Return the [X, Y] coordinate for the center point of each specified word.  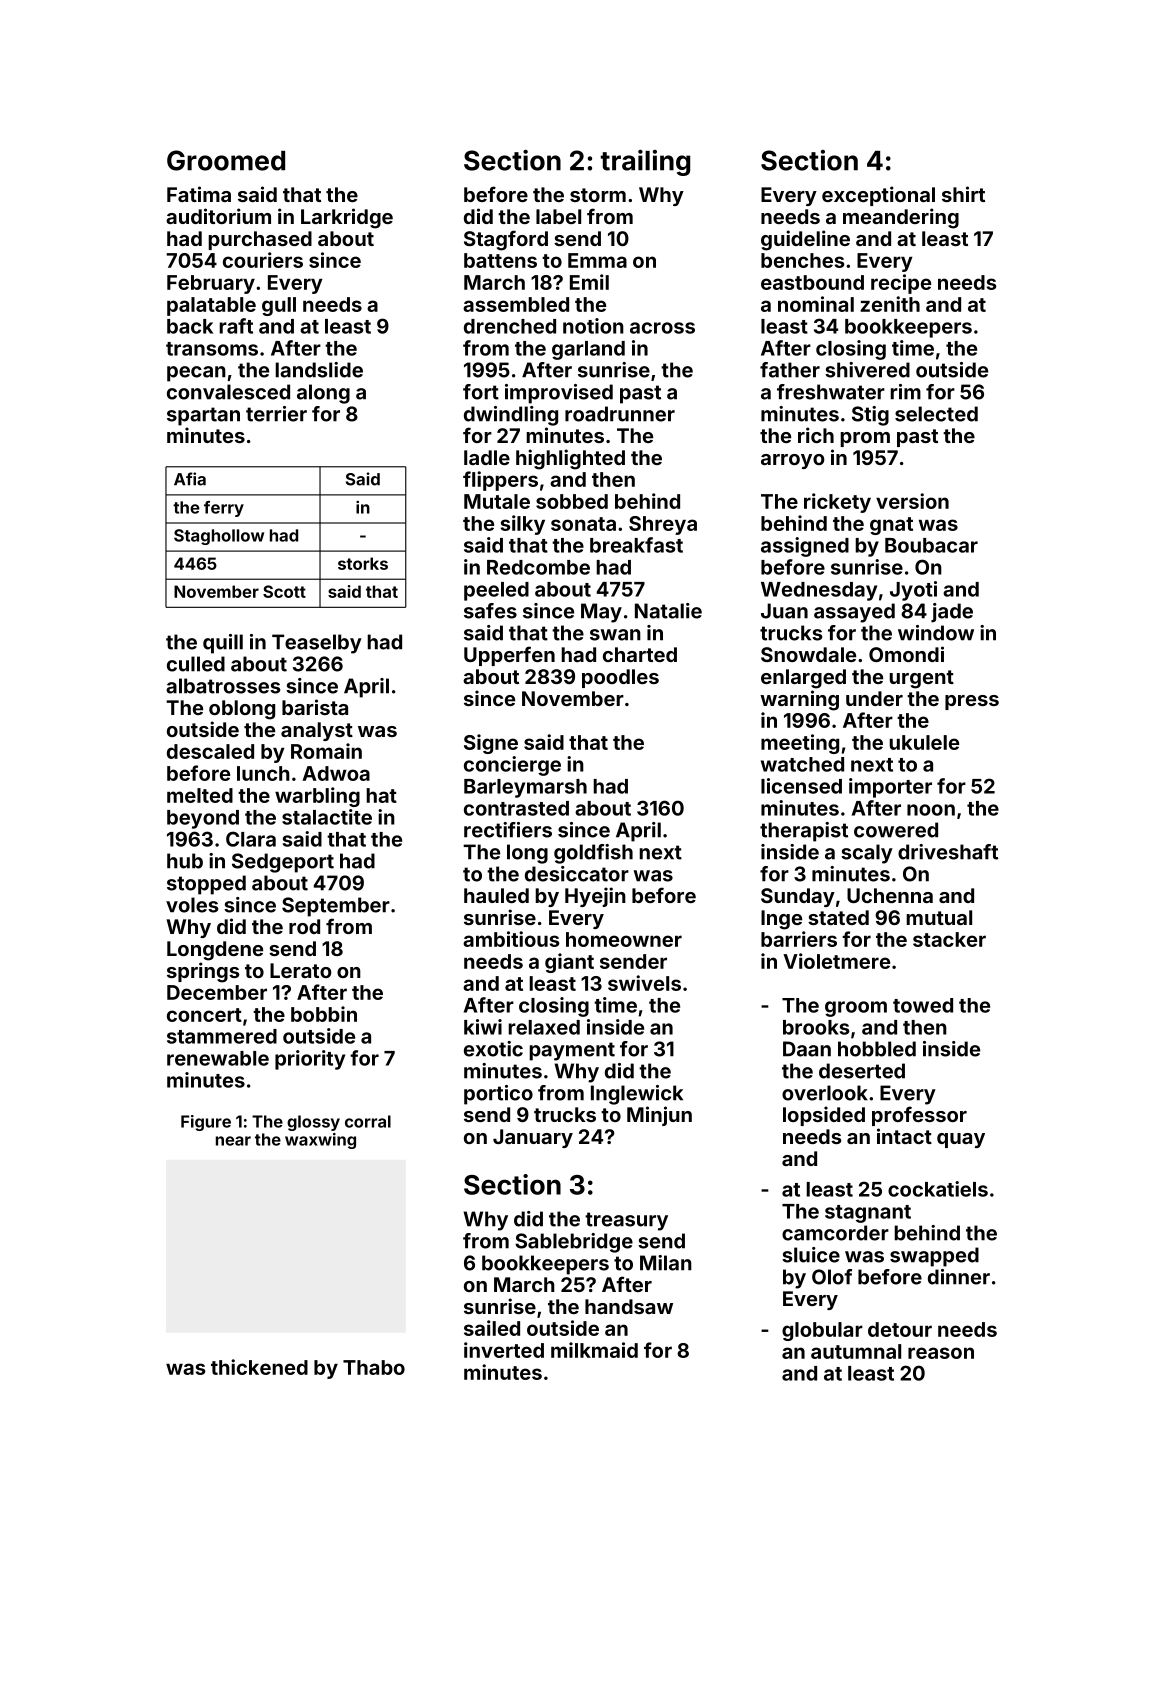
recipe [901, 284]
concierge [512, 766]
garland [588, 350]
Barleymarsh [525, 788]
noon [931, 810]
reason [941, 1353]
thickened [259, 1367]
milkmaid [594, 1350]
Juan [784, 611]
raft [236, 326]
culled [196, 664]
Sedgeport [283, 863]
